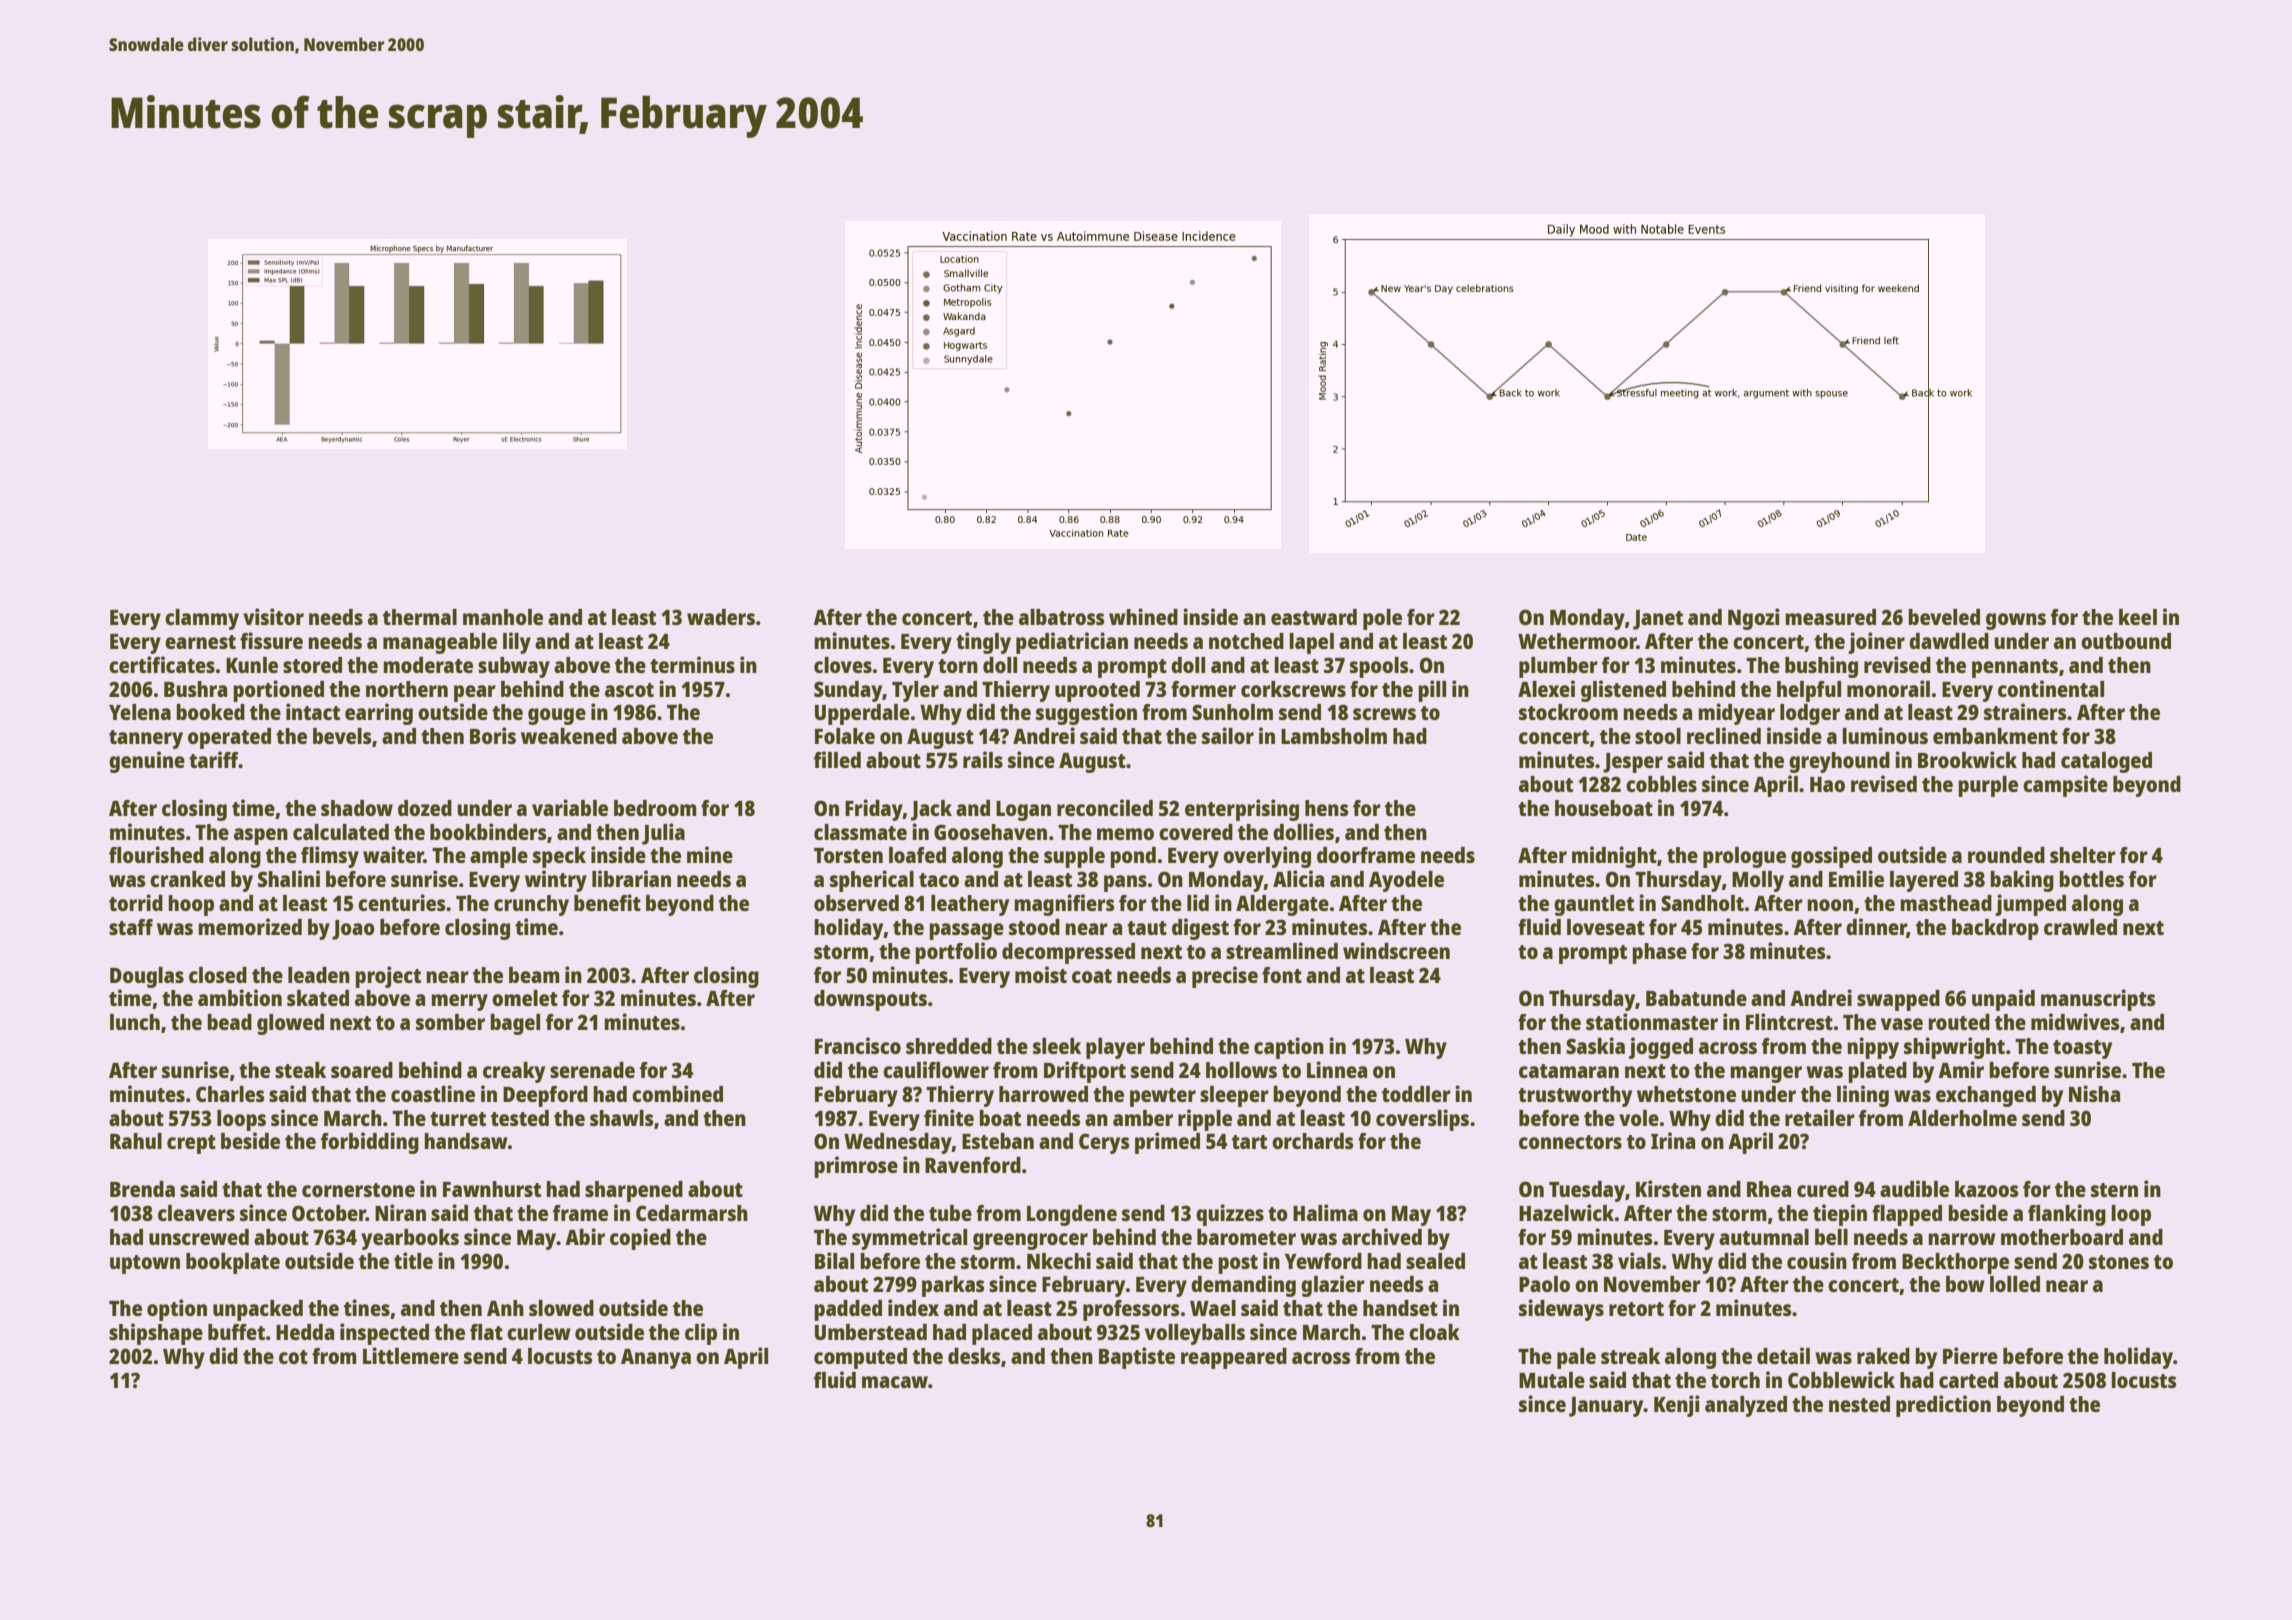  What do you see at coordinates (289, 878) in the screenshot?
I see `Shalini` at bounding box center [289, 878].
